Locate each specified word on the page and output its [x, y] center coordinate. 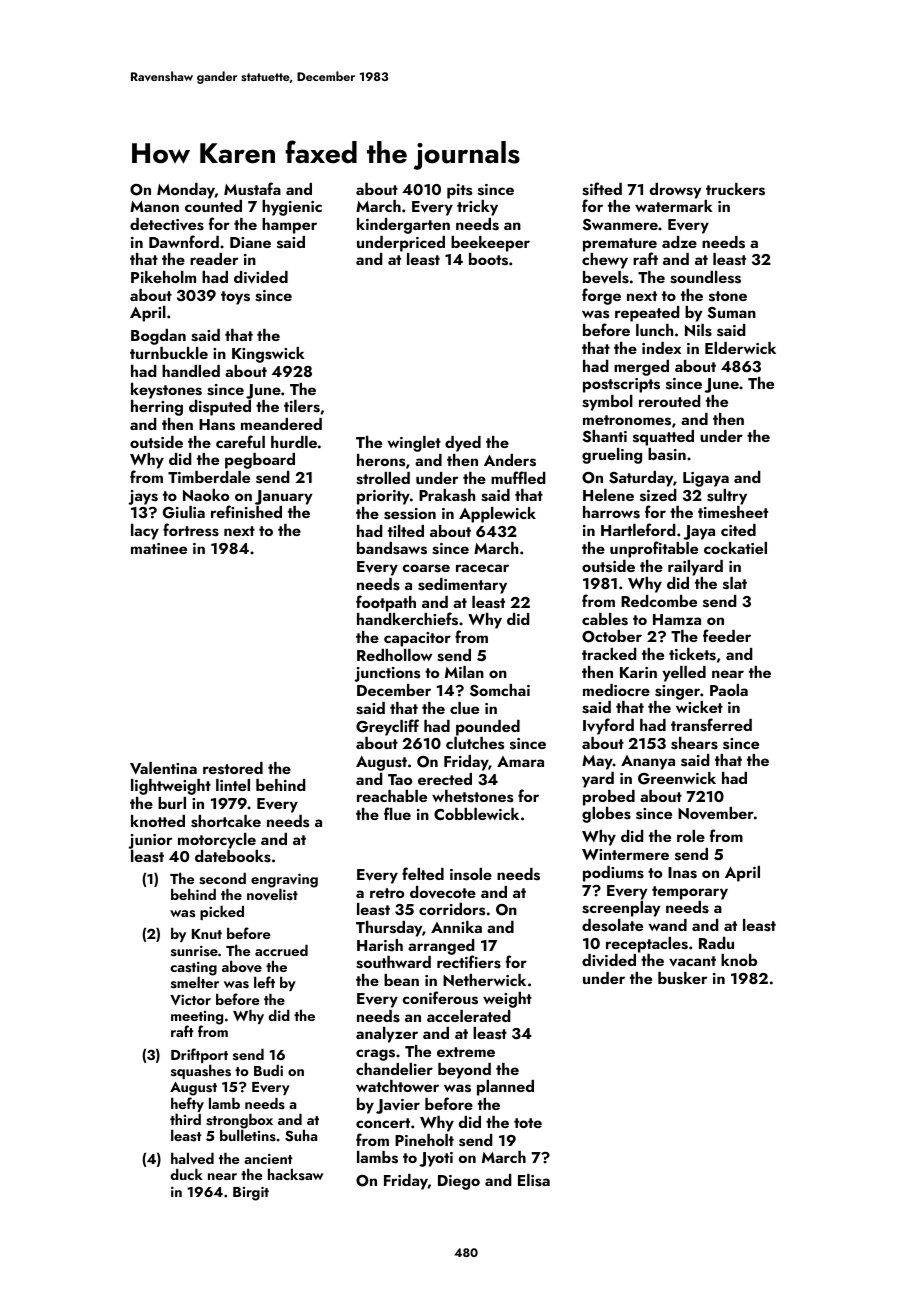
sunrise [194, 951]
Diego [459, 1182]
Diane [250, 242]
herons [381, 460]
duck [186, 1174]
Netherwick [484, 980]
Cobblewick [476, 814]
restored [233, 768]
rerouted [670, 401]
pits [459, 191]
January [283, 497]
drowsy [675, 191]
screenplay [621, 909]
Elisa [534, 1180]
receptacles [647, 945]
